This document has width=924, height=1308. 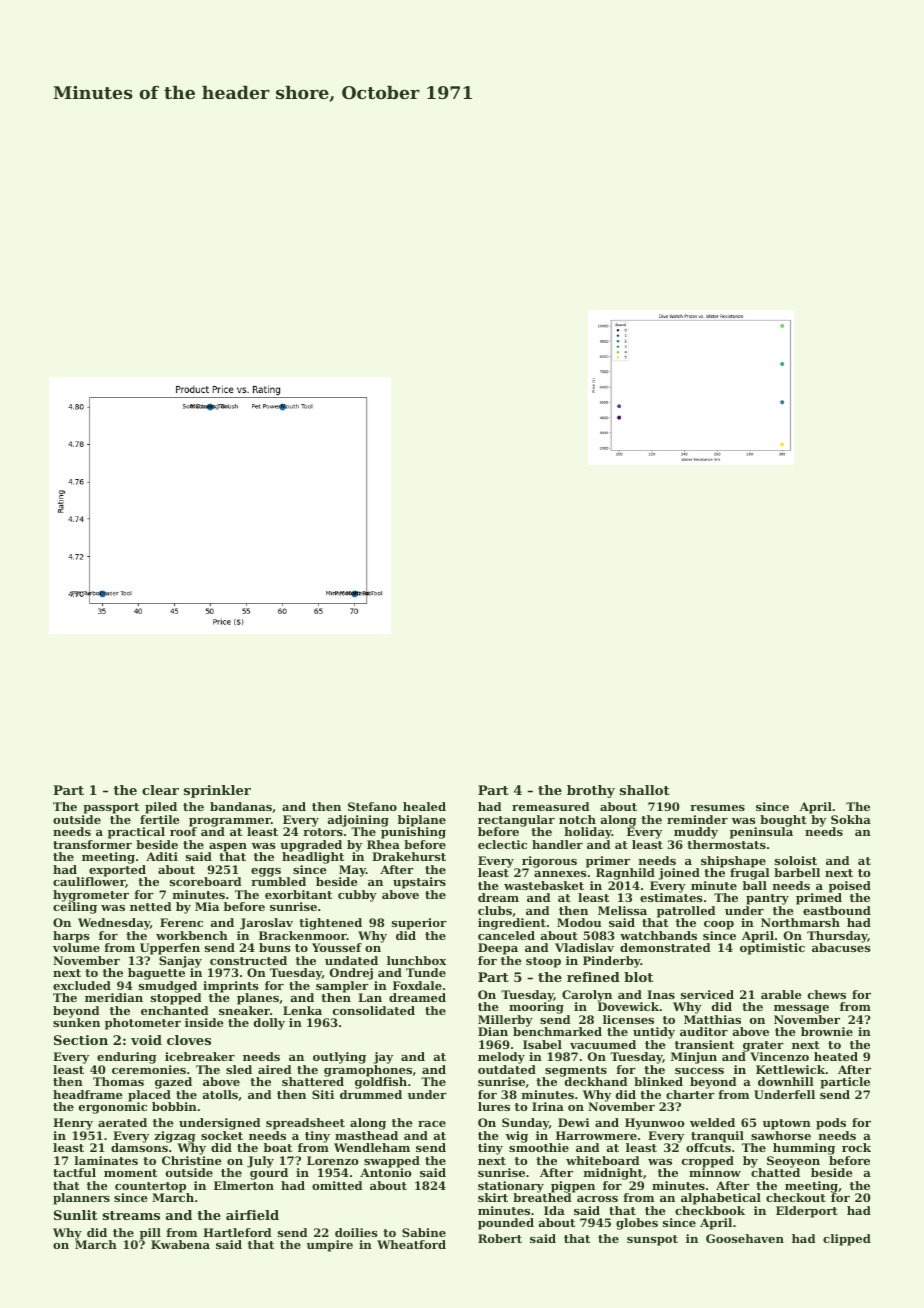 I want to click on masthead, so click(x=366, y=1135).
